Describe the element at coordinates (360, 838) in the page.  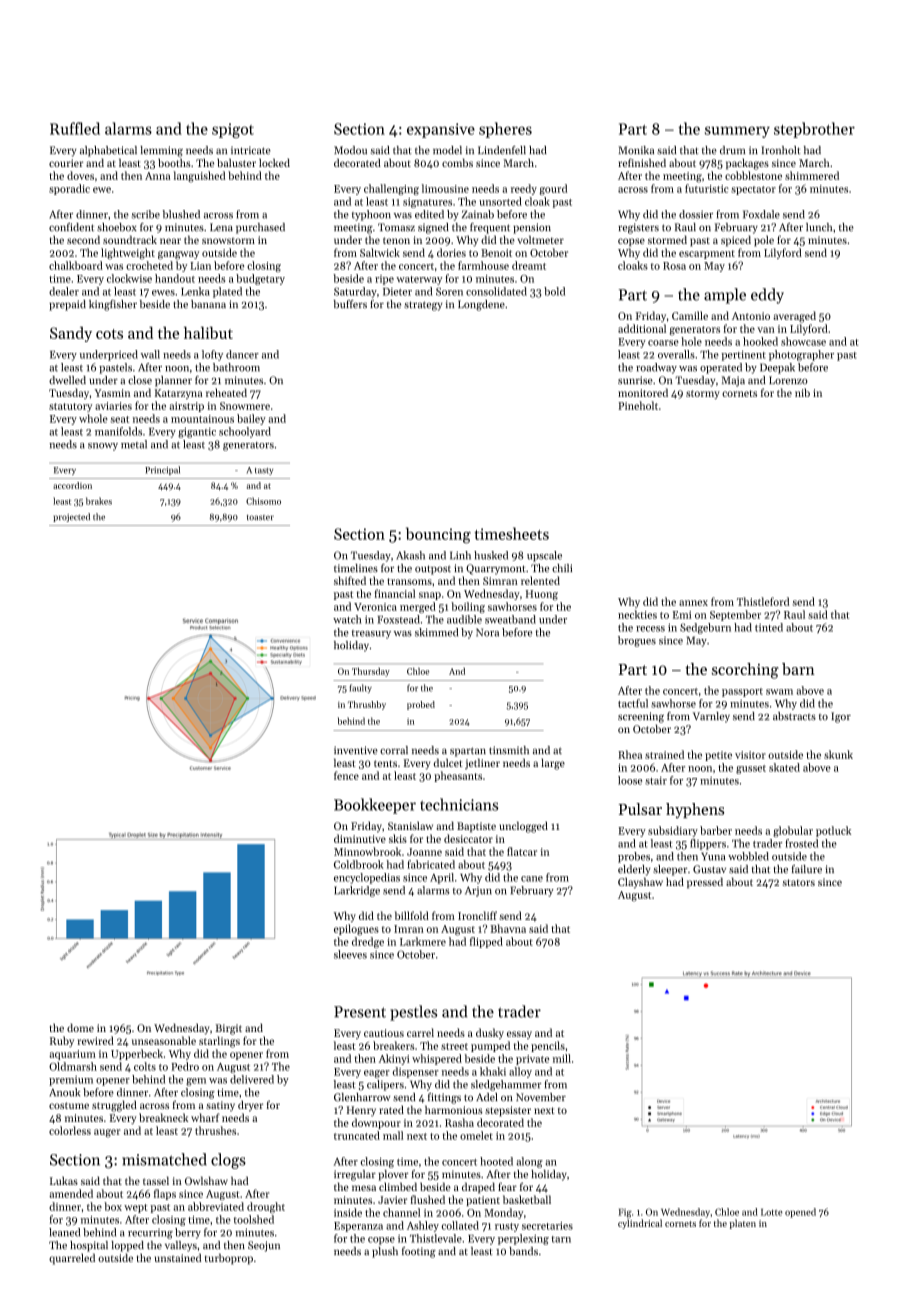
I see `diminutive` at that location.
